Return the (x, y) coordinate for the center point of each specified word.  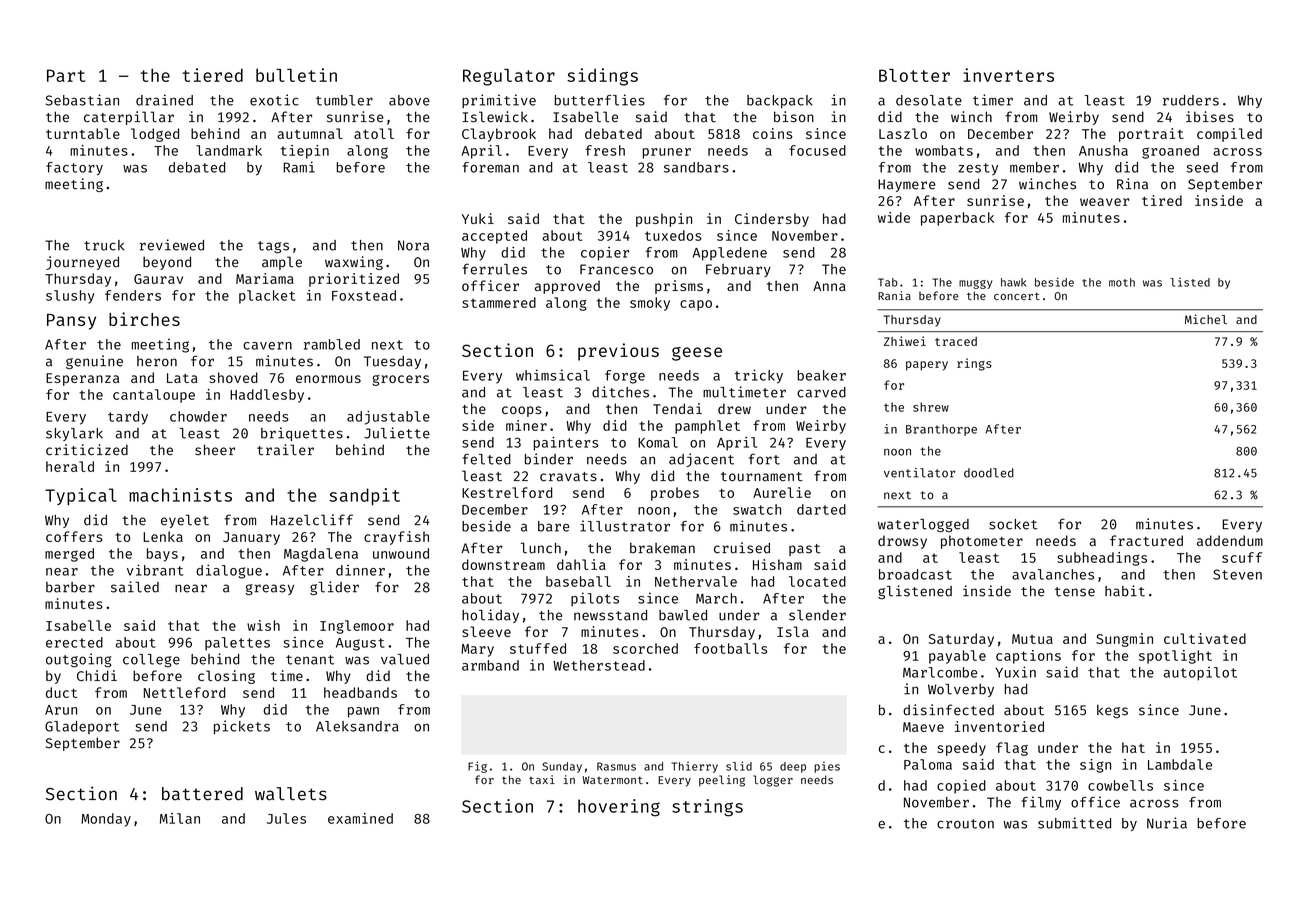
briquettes (302, 434)
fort (764, 459)
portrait (1151, 135)
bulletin (296, 75)
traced (956, 341)
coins (772, 133)
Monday (106, 820)
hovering (619, 808)
